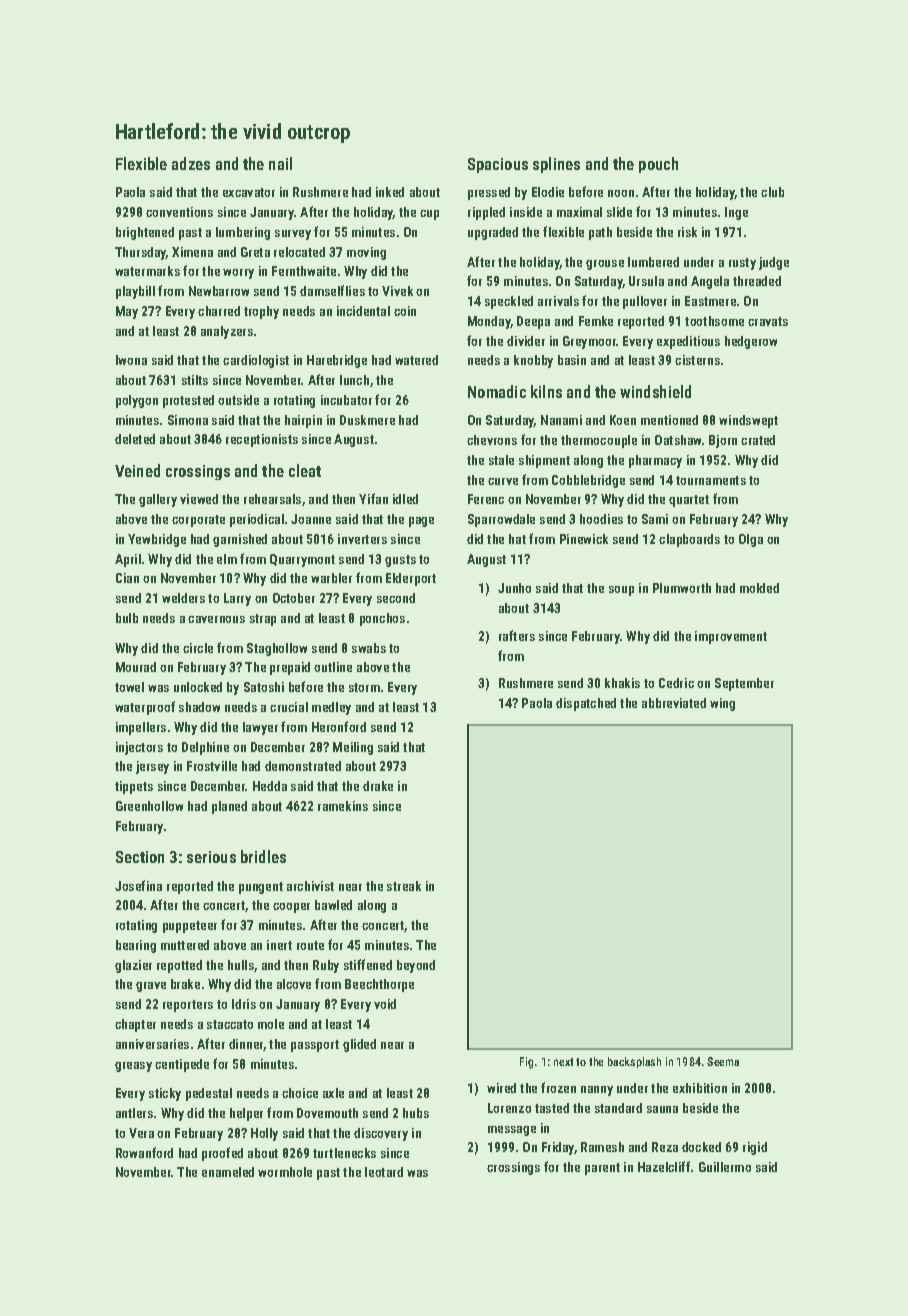 This page has height=1316, width=908. I want to click on Iwona, so click(131, 360).
